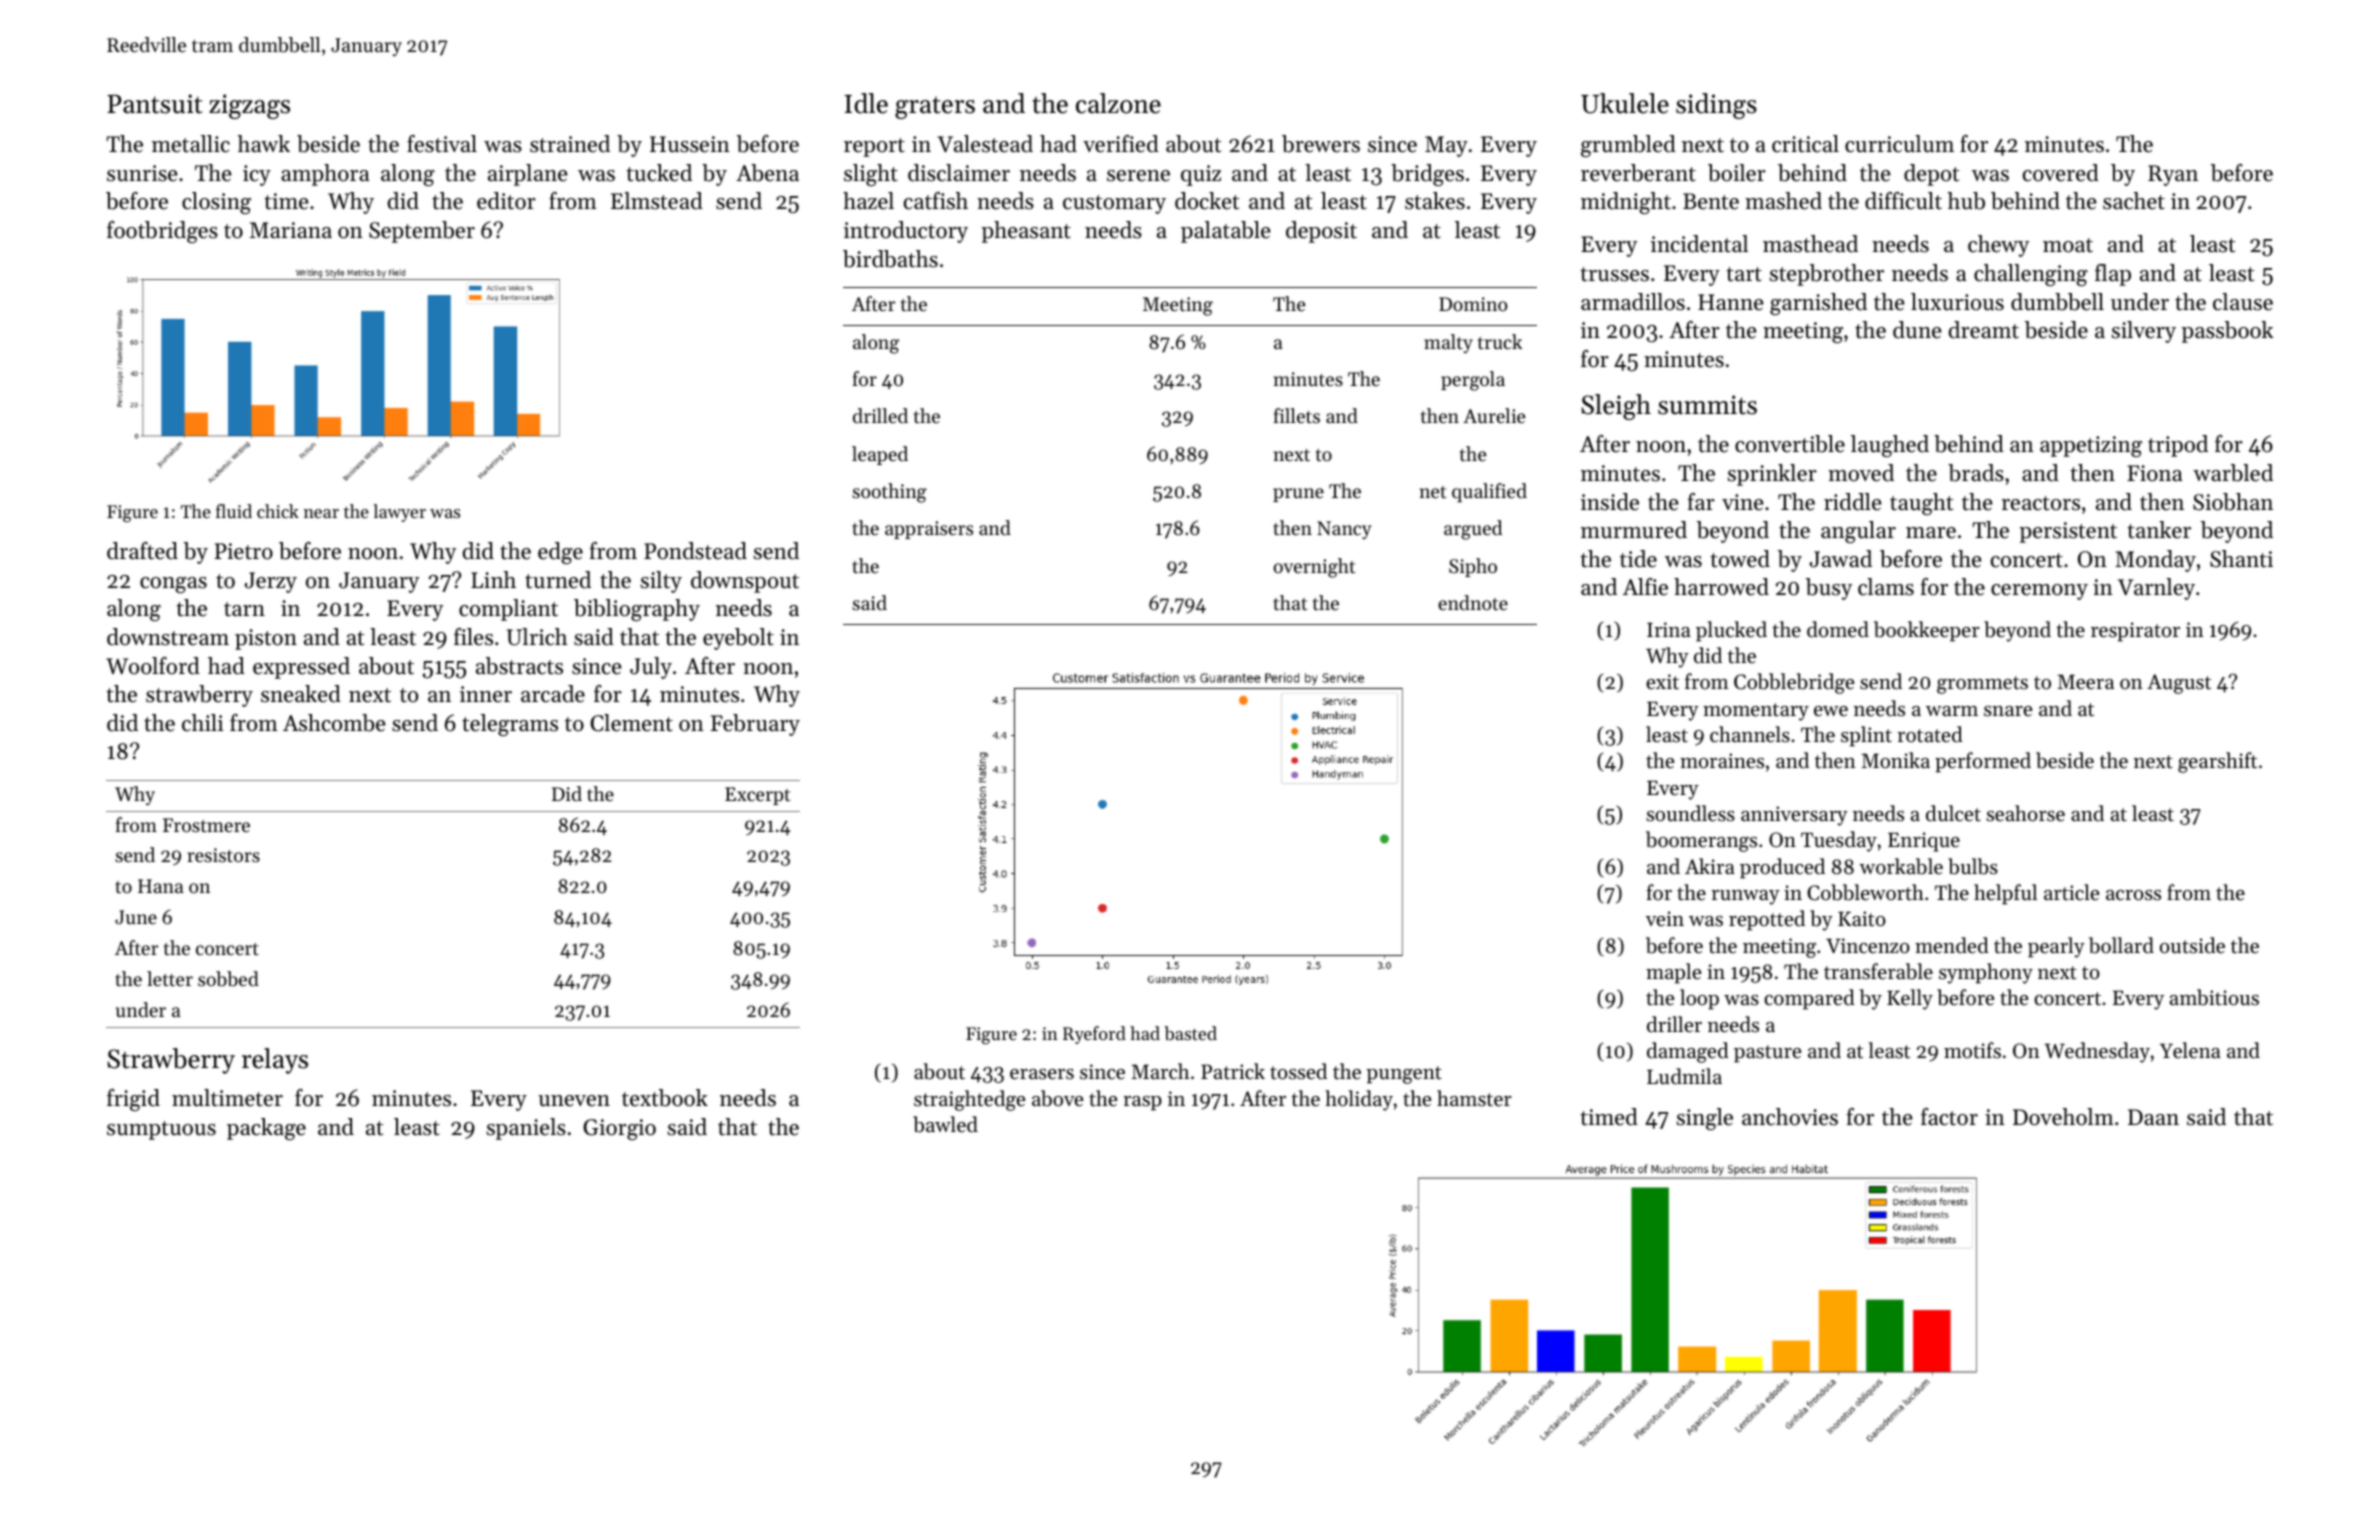 The image size is (2380, 1540). Describe the element at coordinates (1949, 1117) in the screenshot. I see `factor` at that location.
